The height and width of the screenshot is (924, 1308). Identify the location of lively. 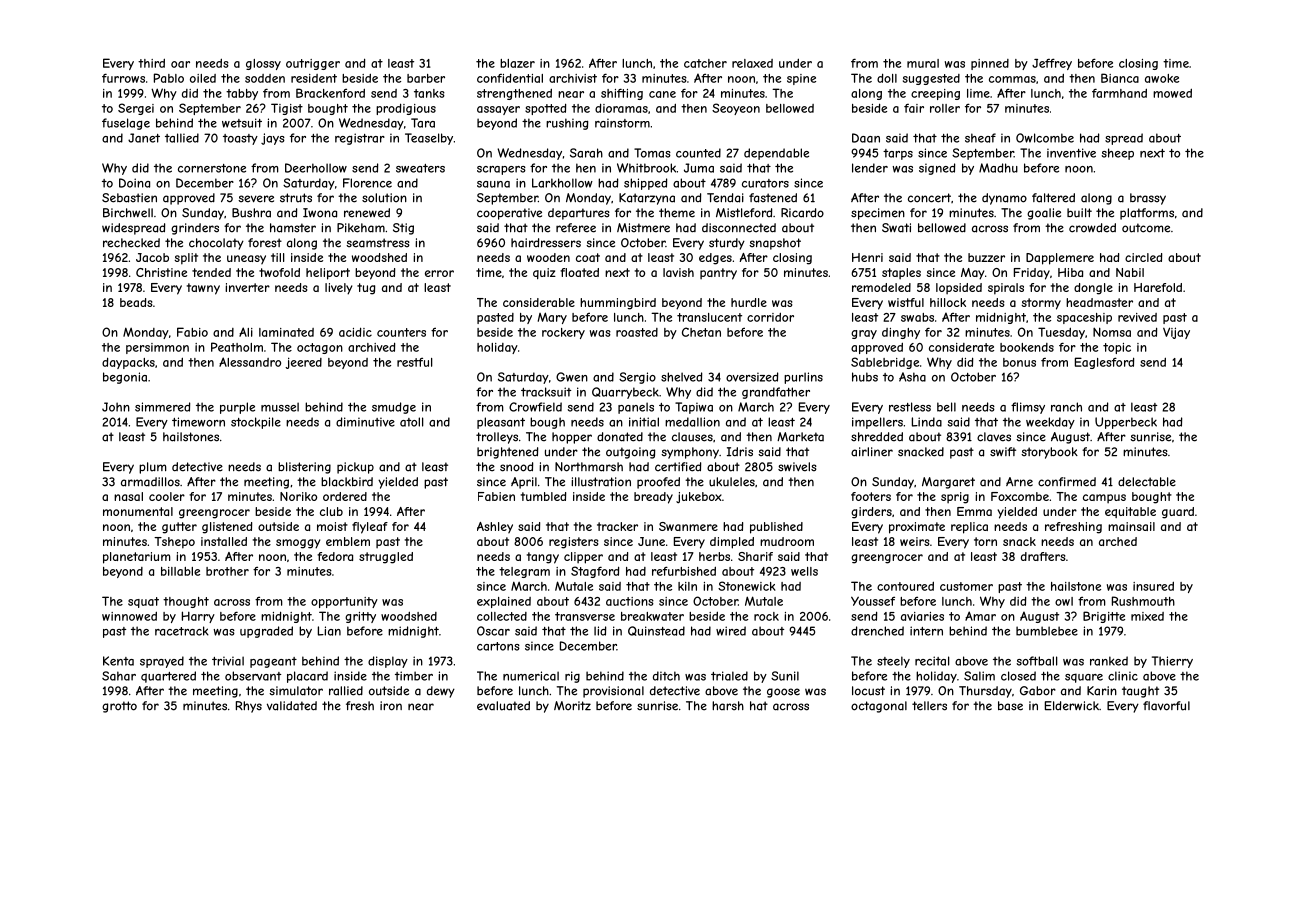
(338, 289).
